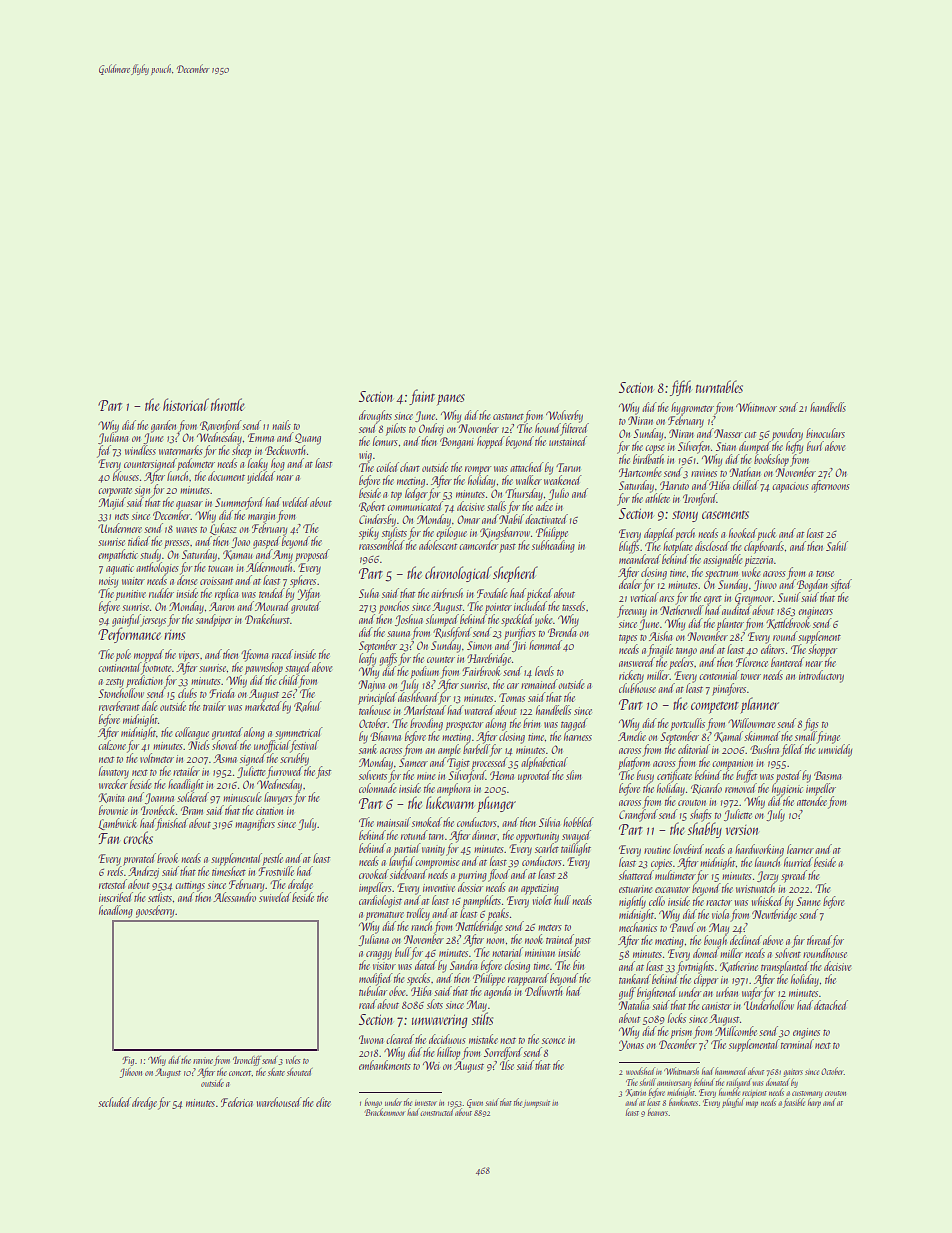 The image size is (952, 1233). What do you see at coordinates (239, 503) in the document?
I see `Summerford` at bounding box center [239, 503].
